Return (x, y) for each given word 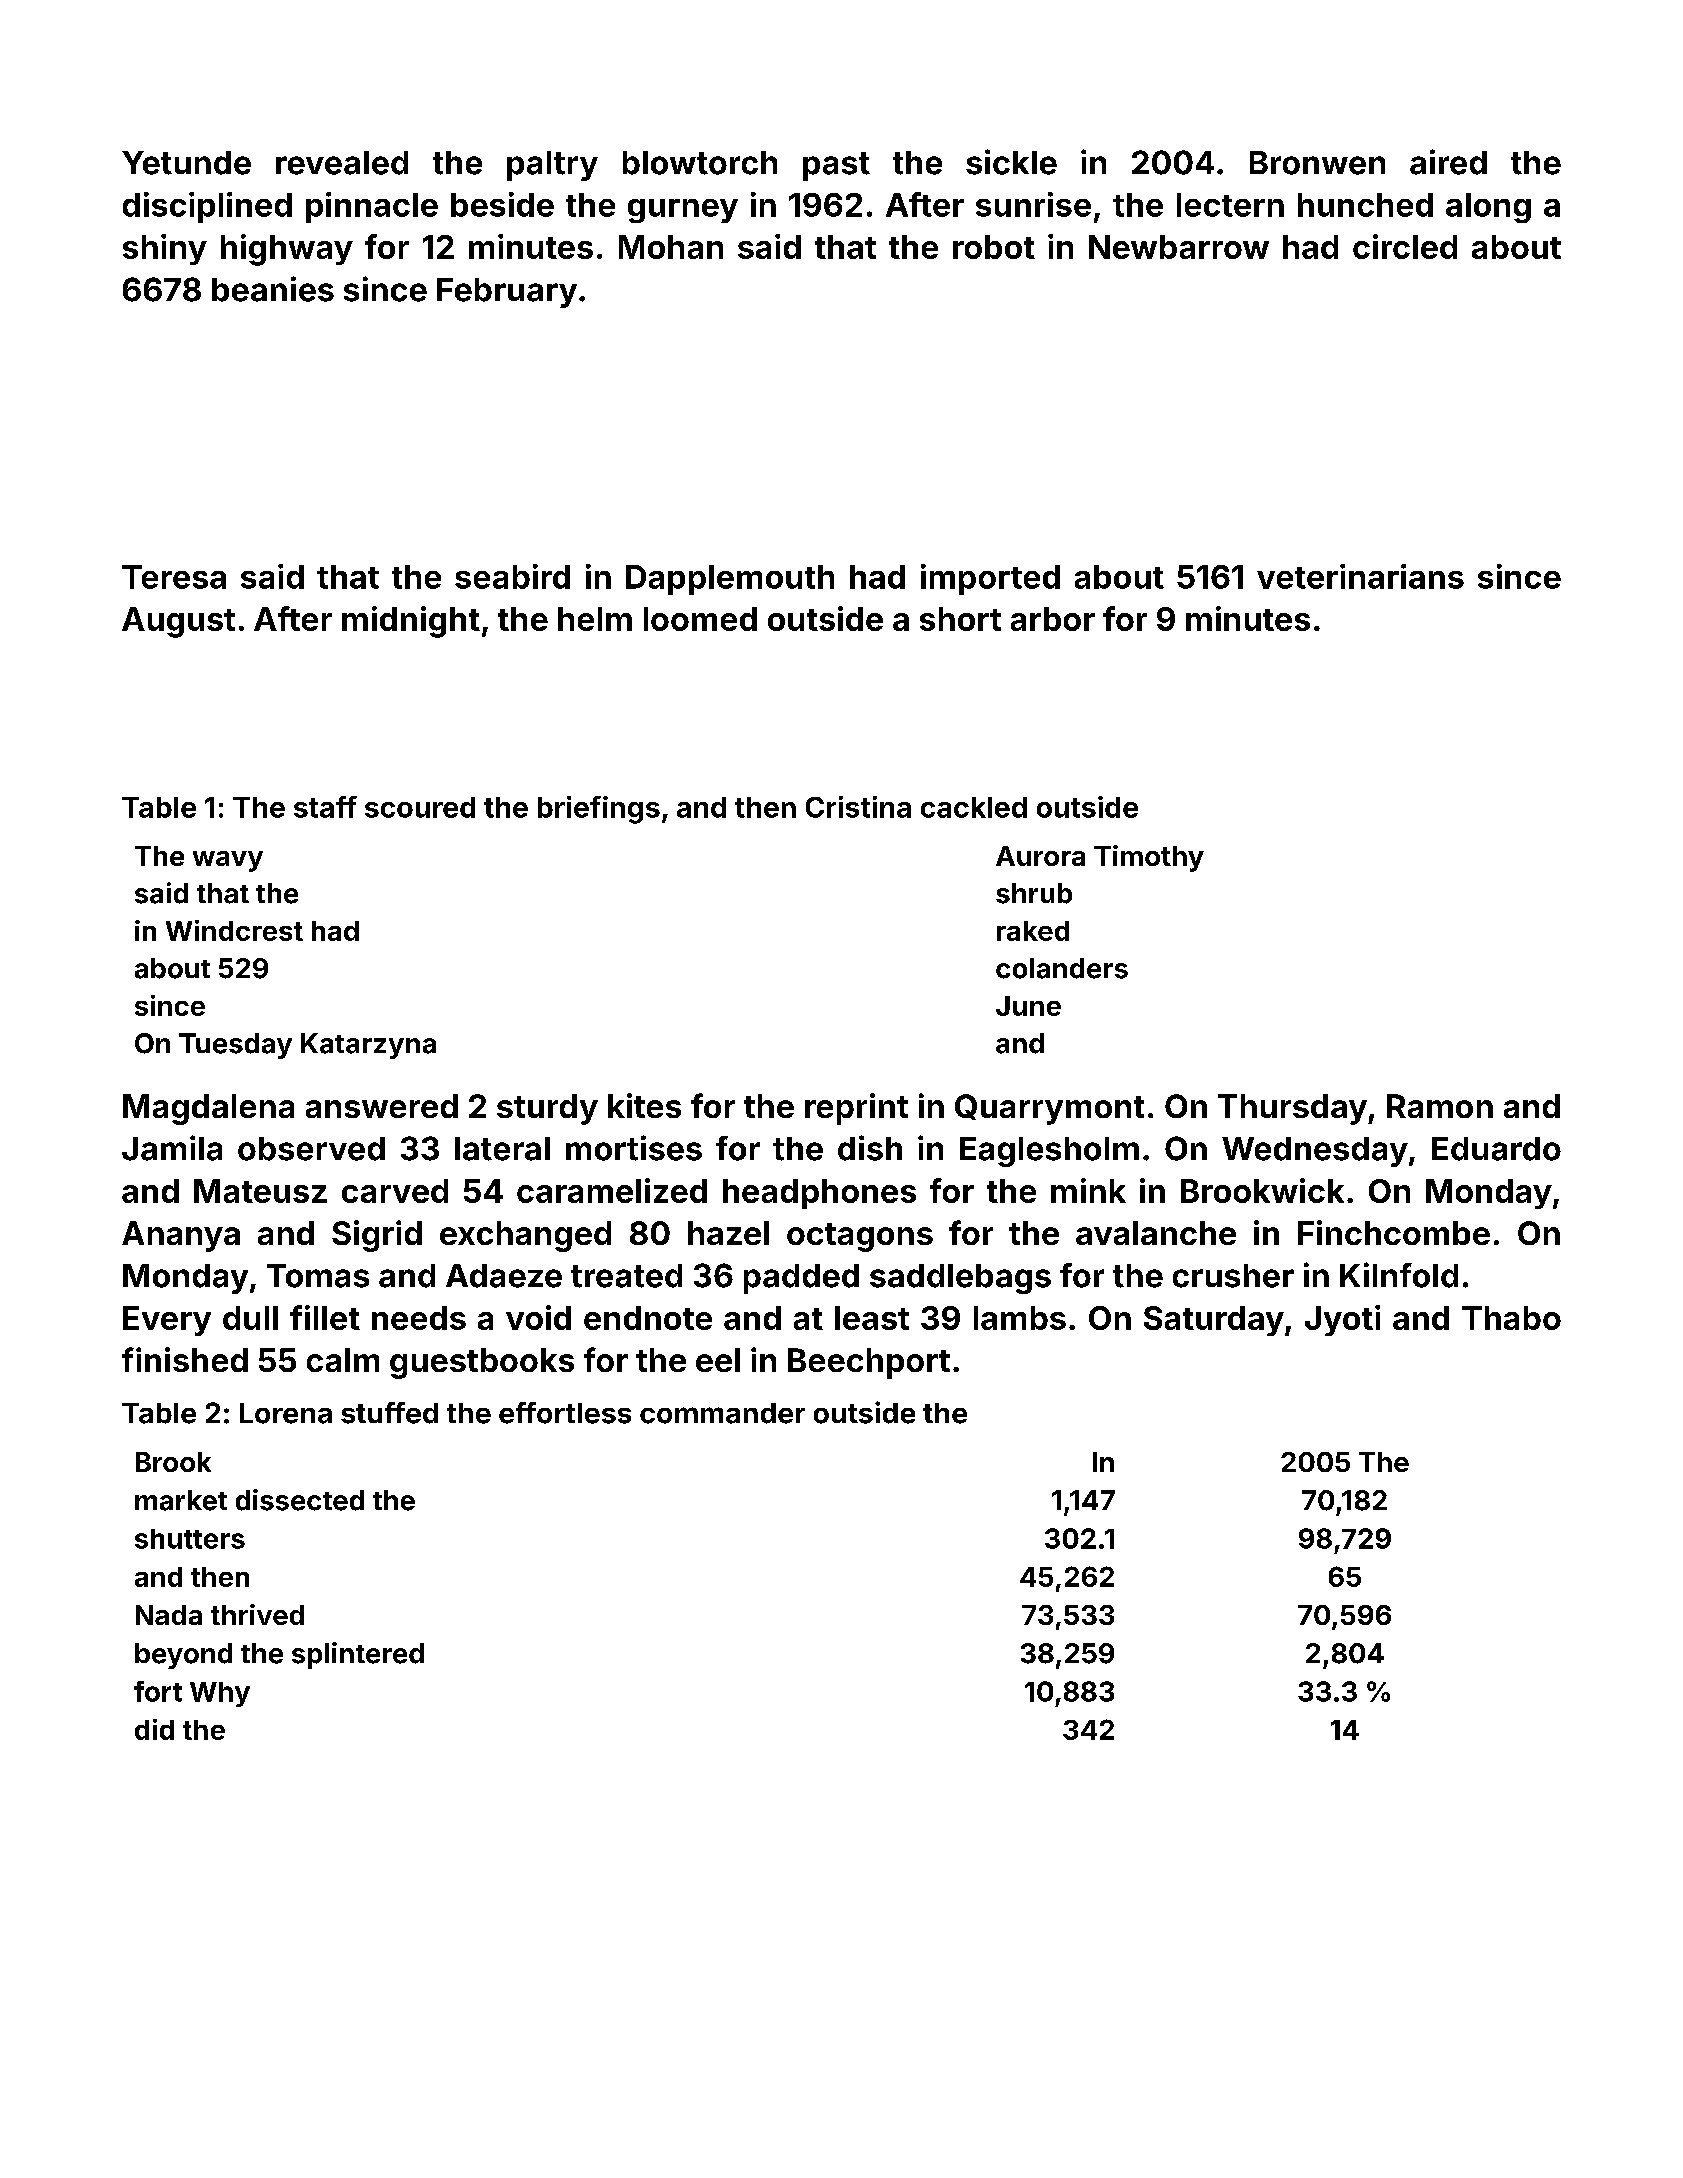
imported (990, 579)
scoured (420, 807)
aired (1448, 162)
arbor (1053, 619)
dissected (300, 1500)
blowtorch (700, 163)
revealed (342, 163)
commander (722, 1413)
